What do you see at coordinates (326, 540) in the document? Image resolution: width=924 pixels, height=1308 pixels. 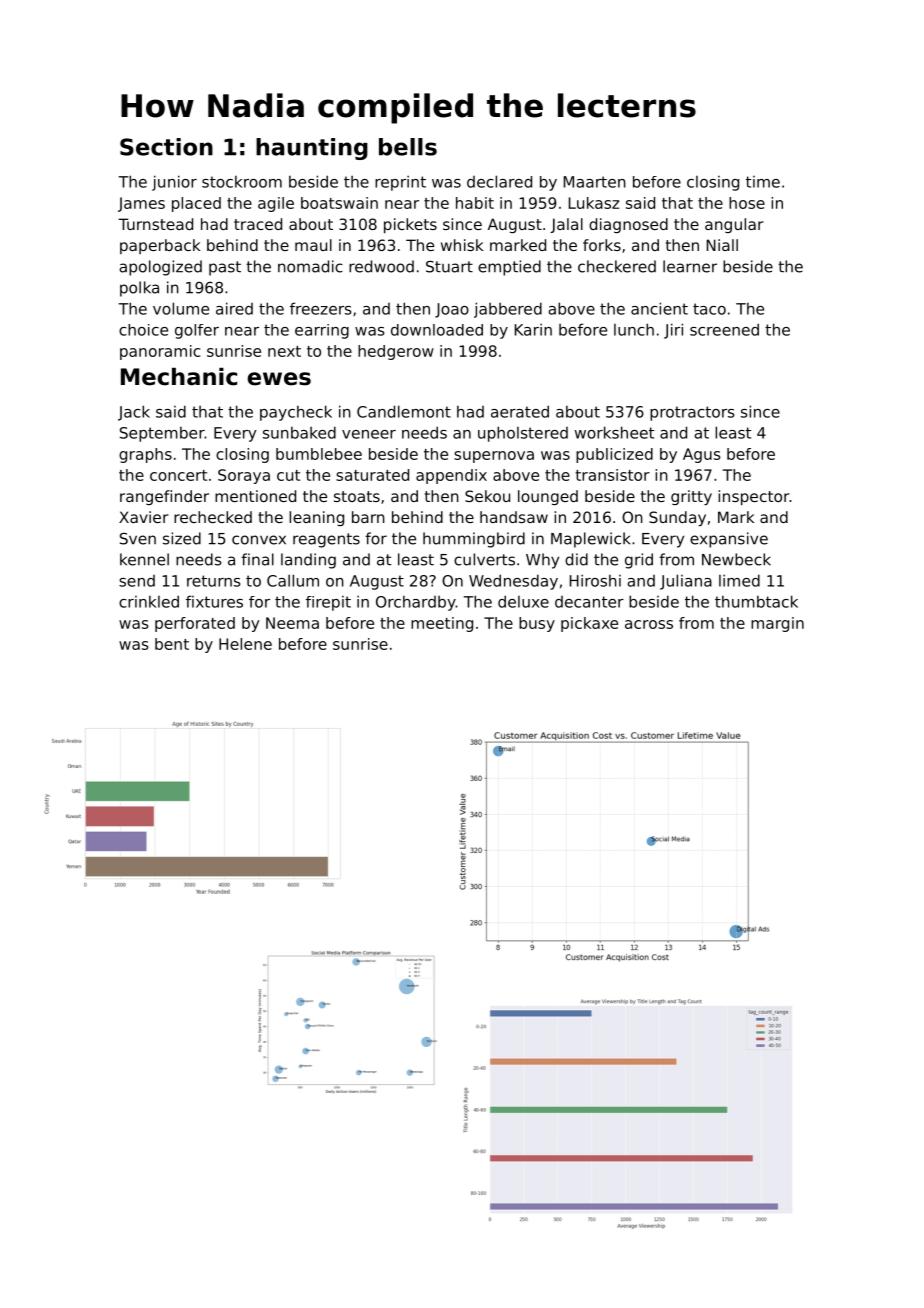 I see `reagents` at bounding box center [326, 540].
